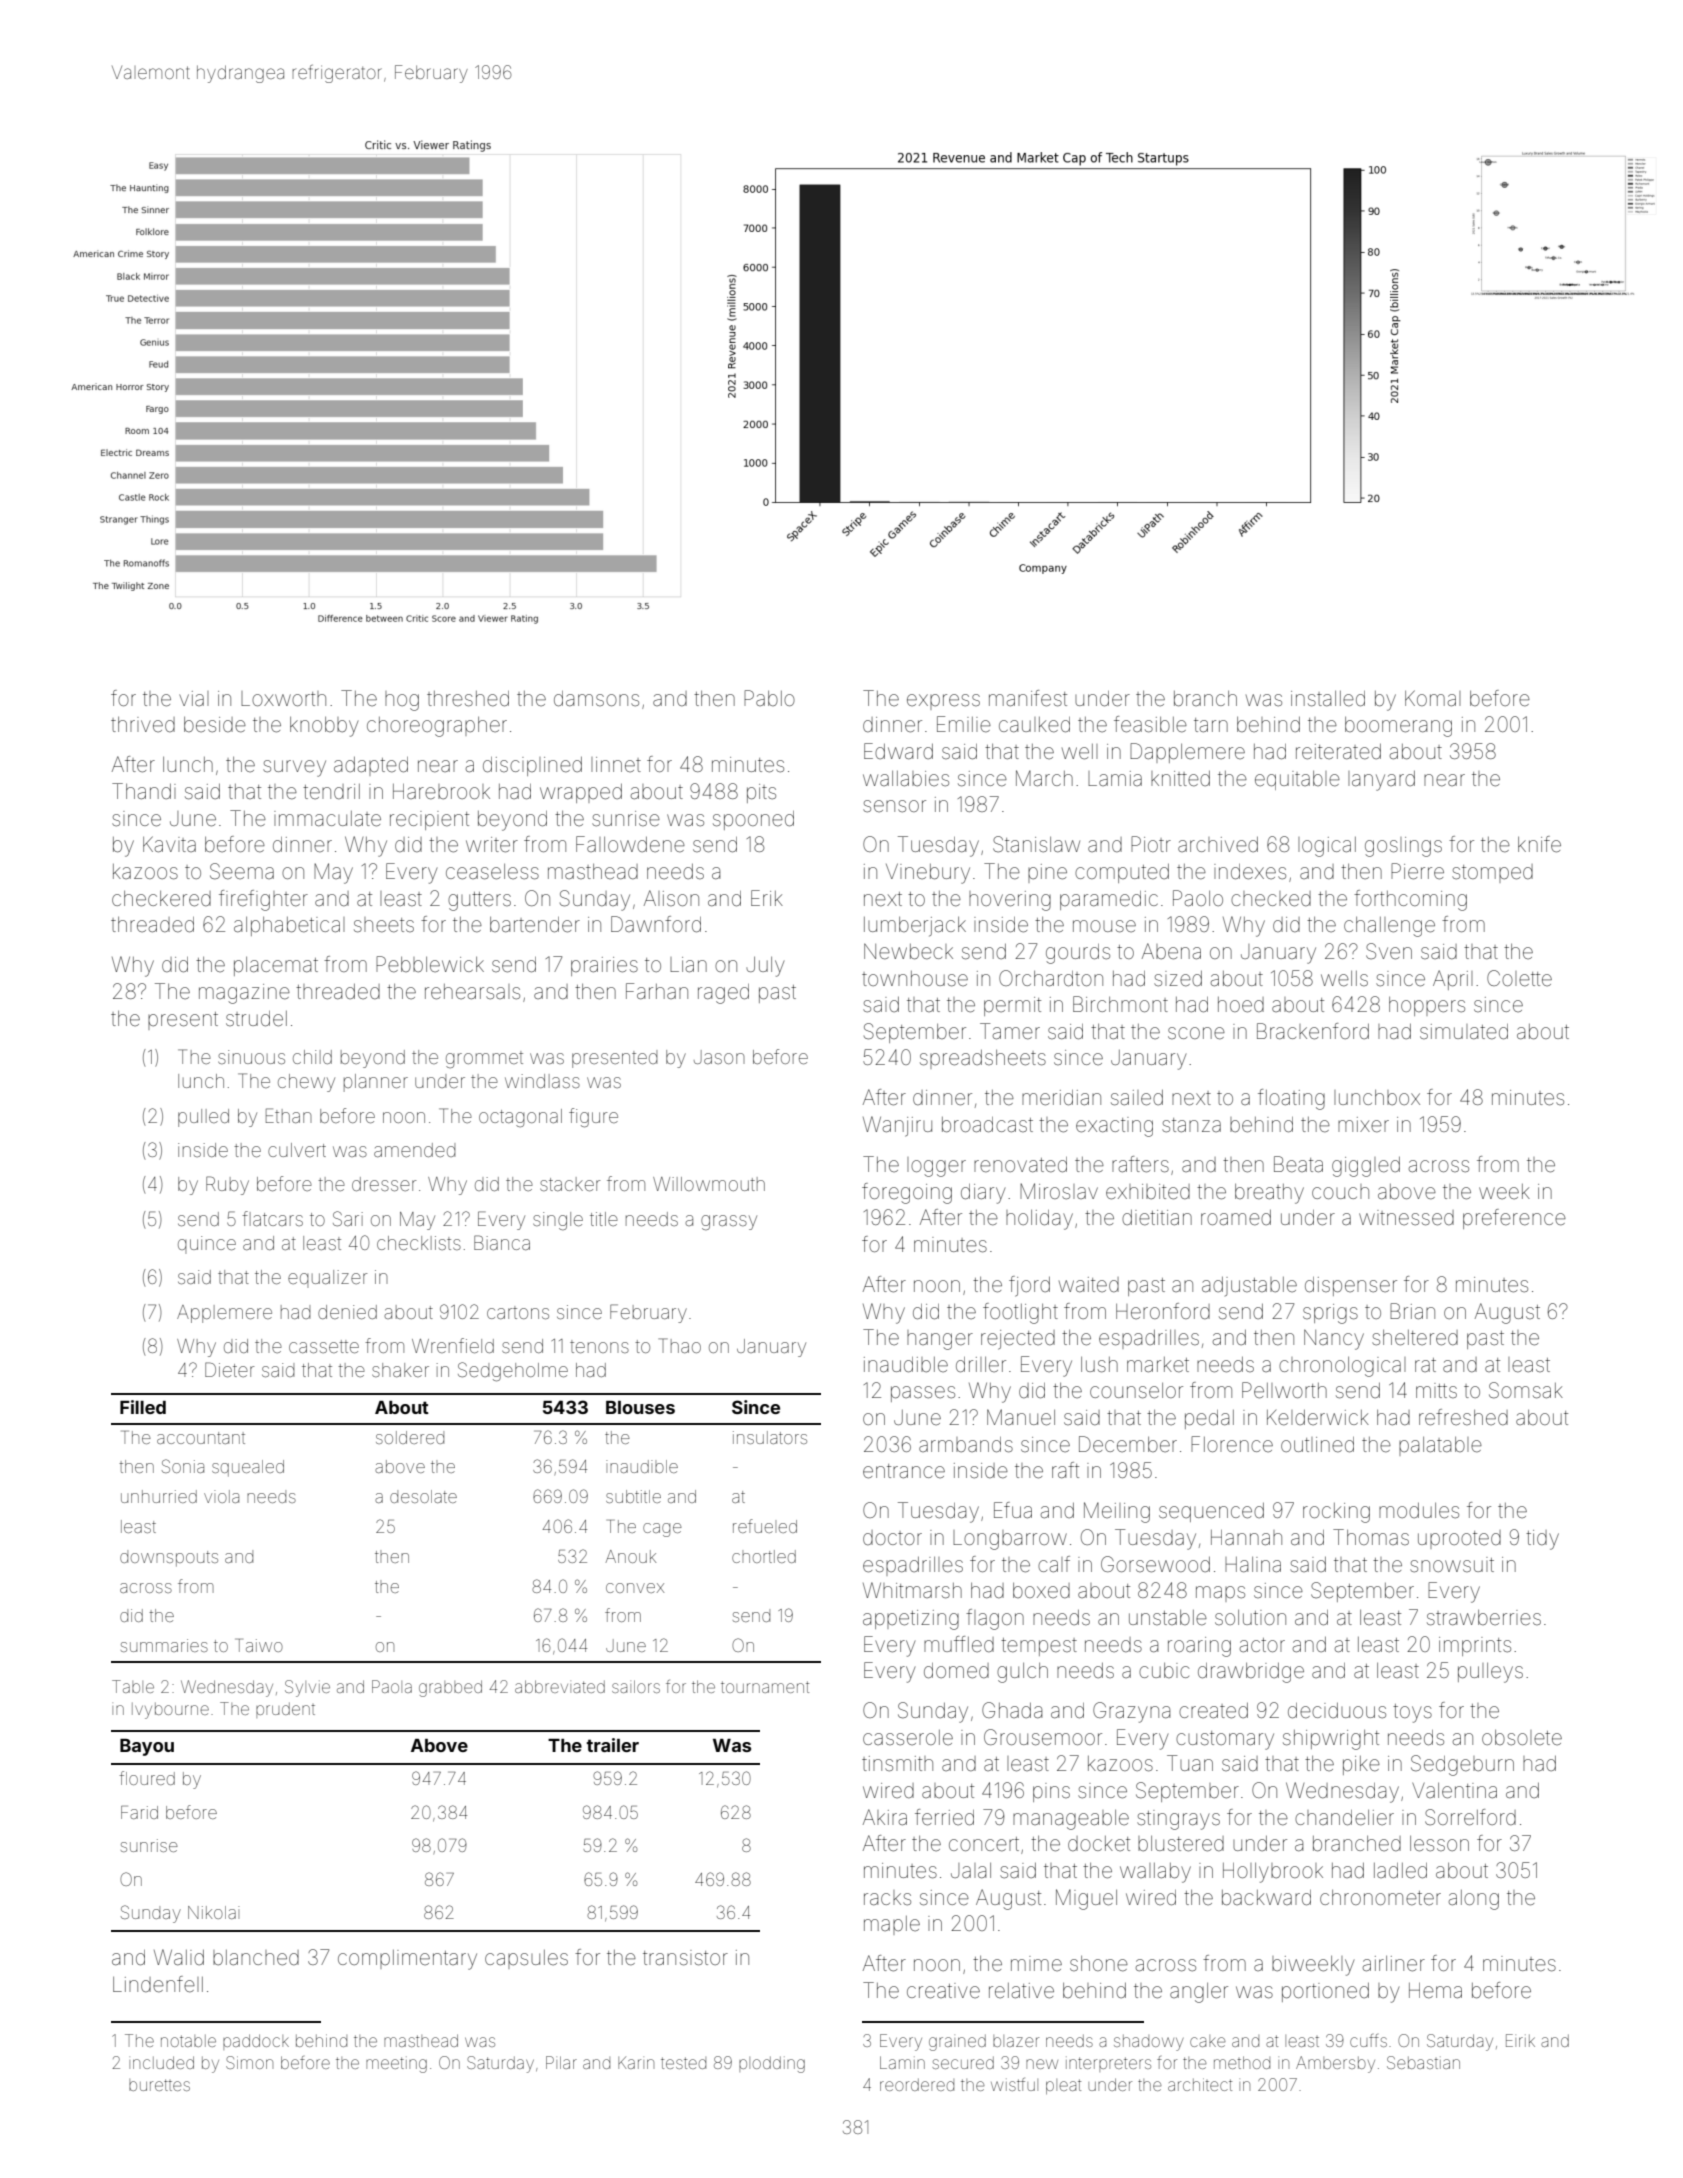 This page has height=2178, width=1683. Describe the element at coordinates (1163, 1311) in the page. I see `Heronford` at that location.
